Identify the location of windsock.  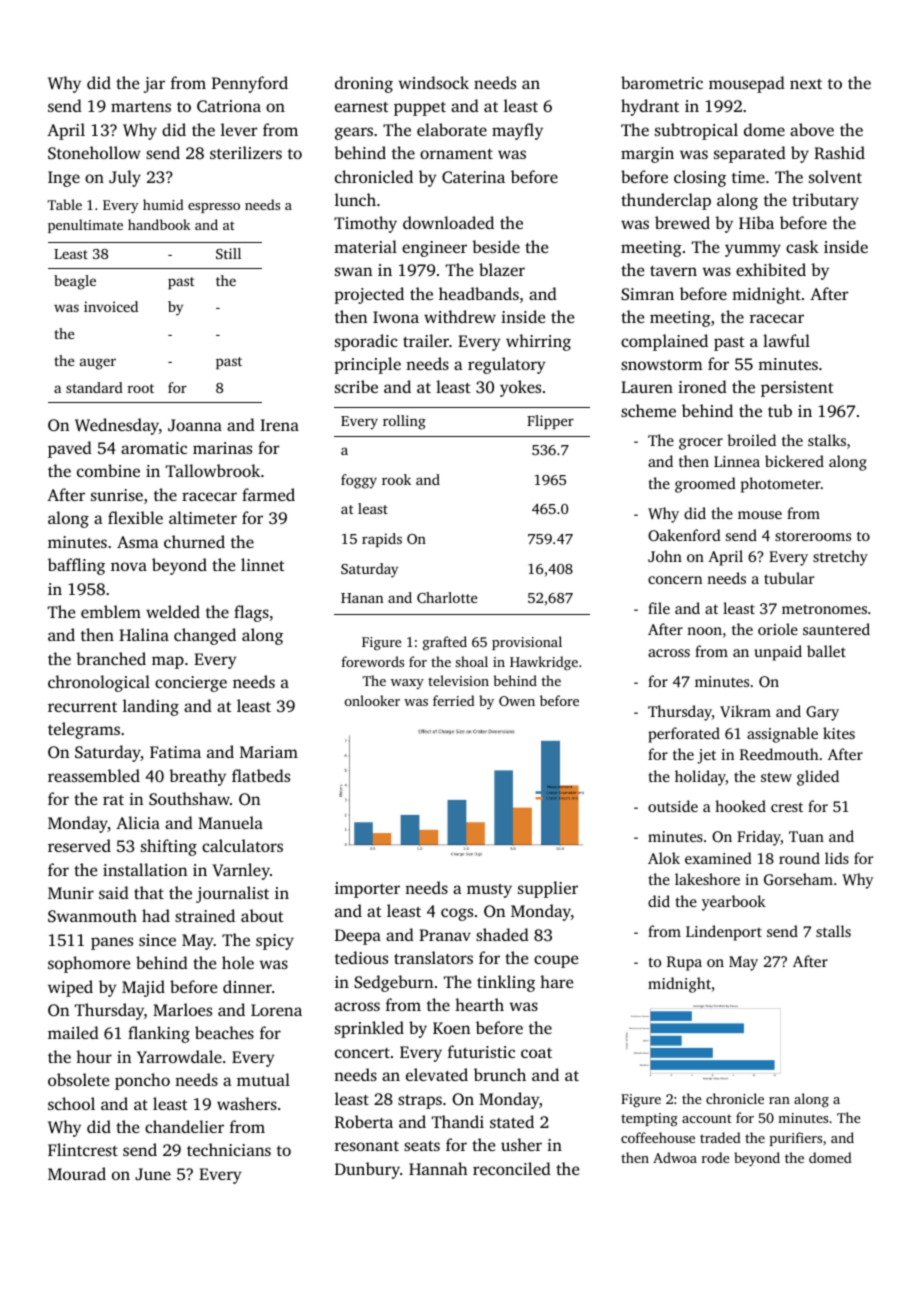
(433, 82).
